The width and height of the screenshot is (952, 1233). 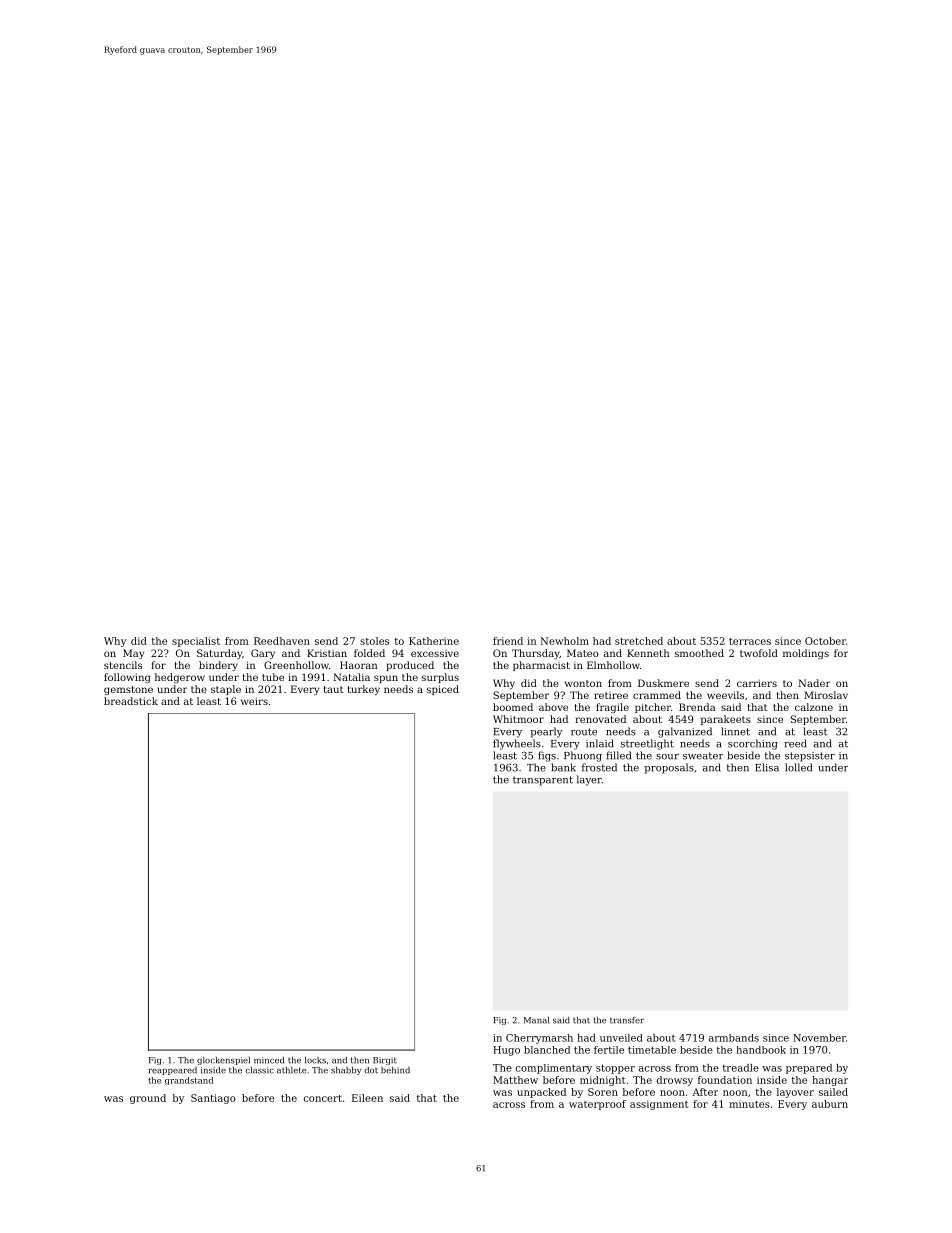 I want to click on transparent, so click(x=543, y=781).
